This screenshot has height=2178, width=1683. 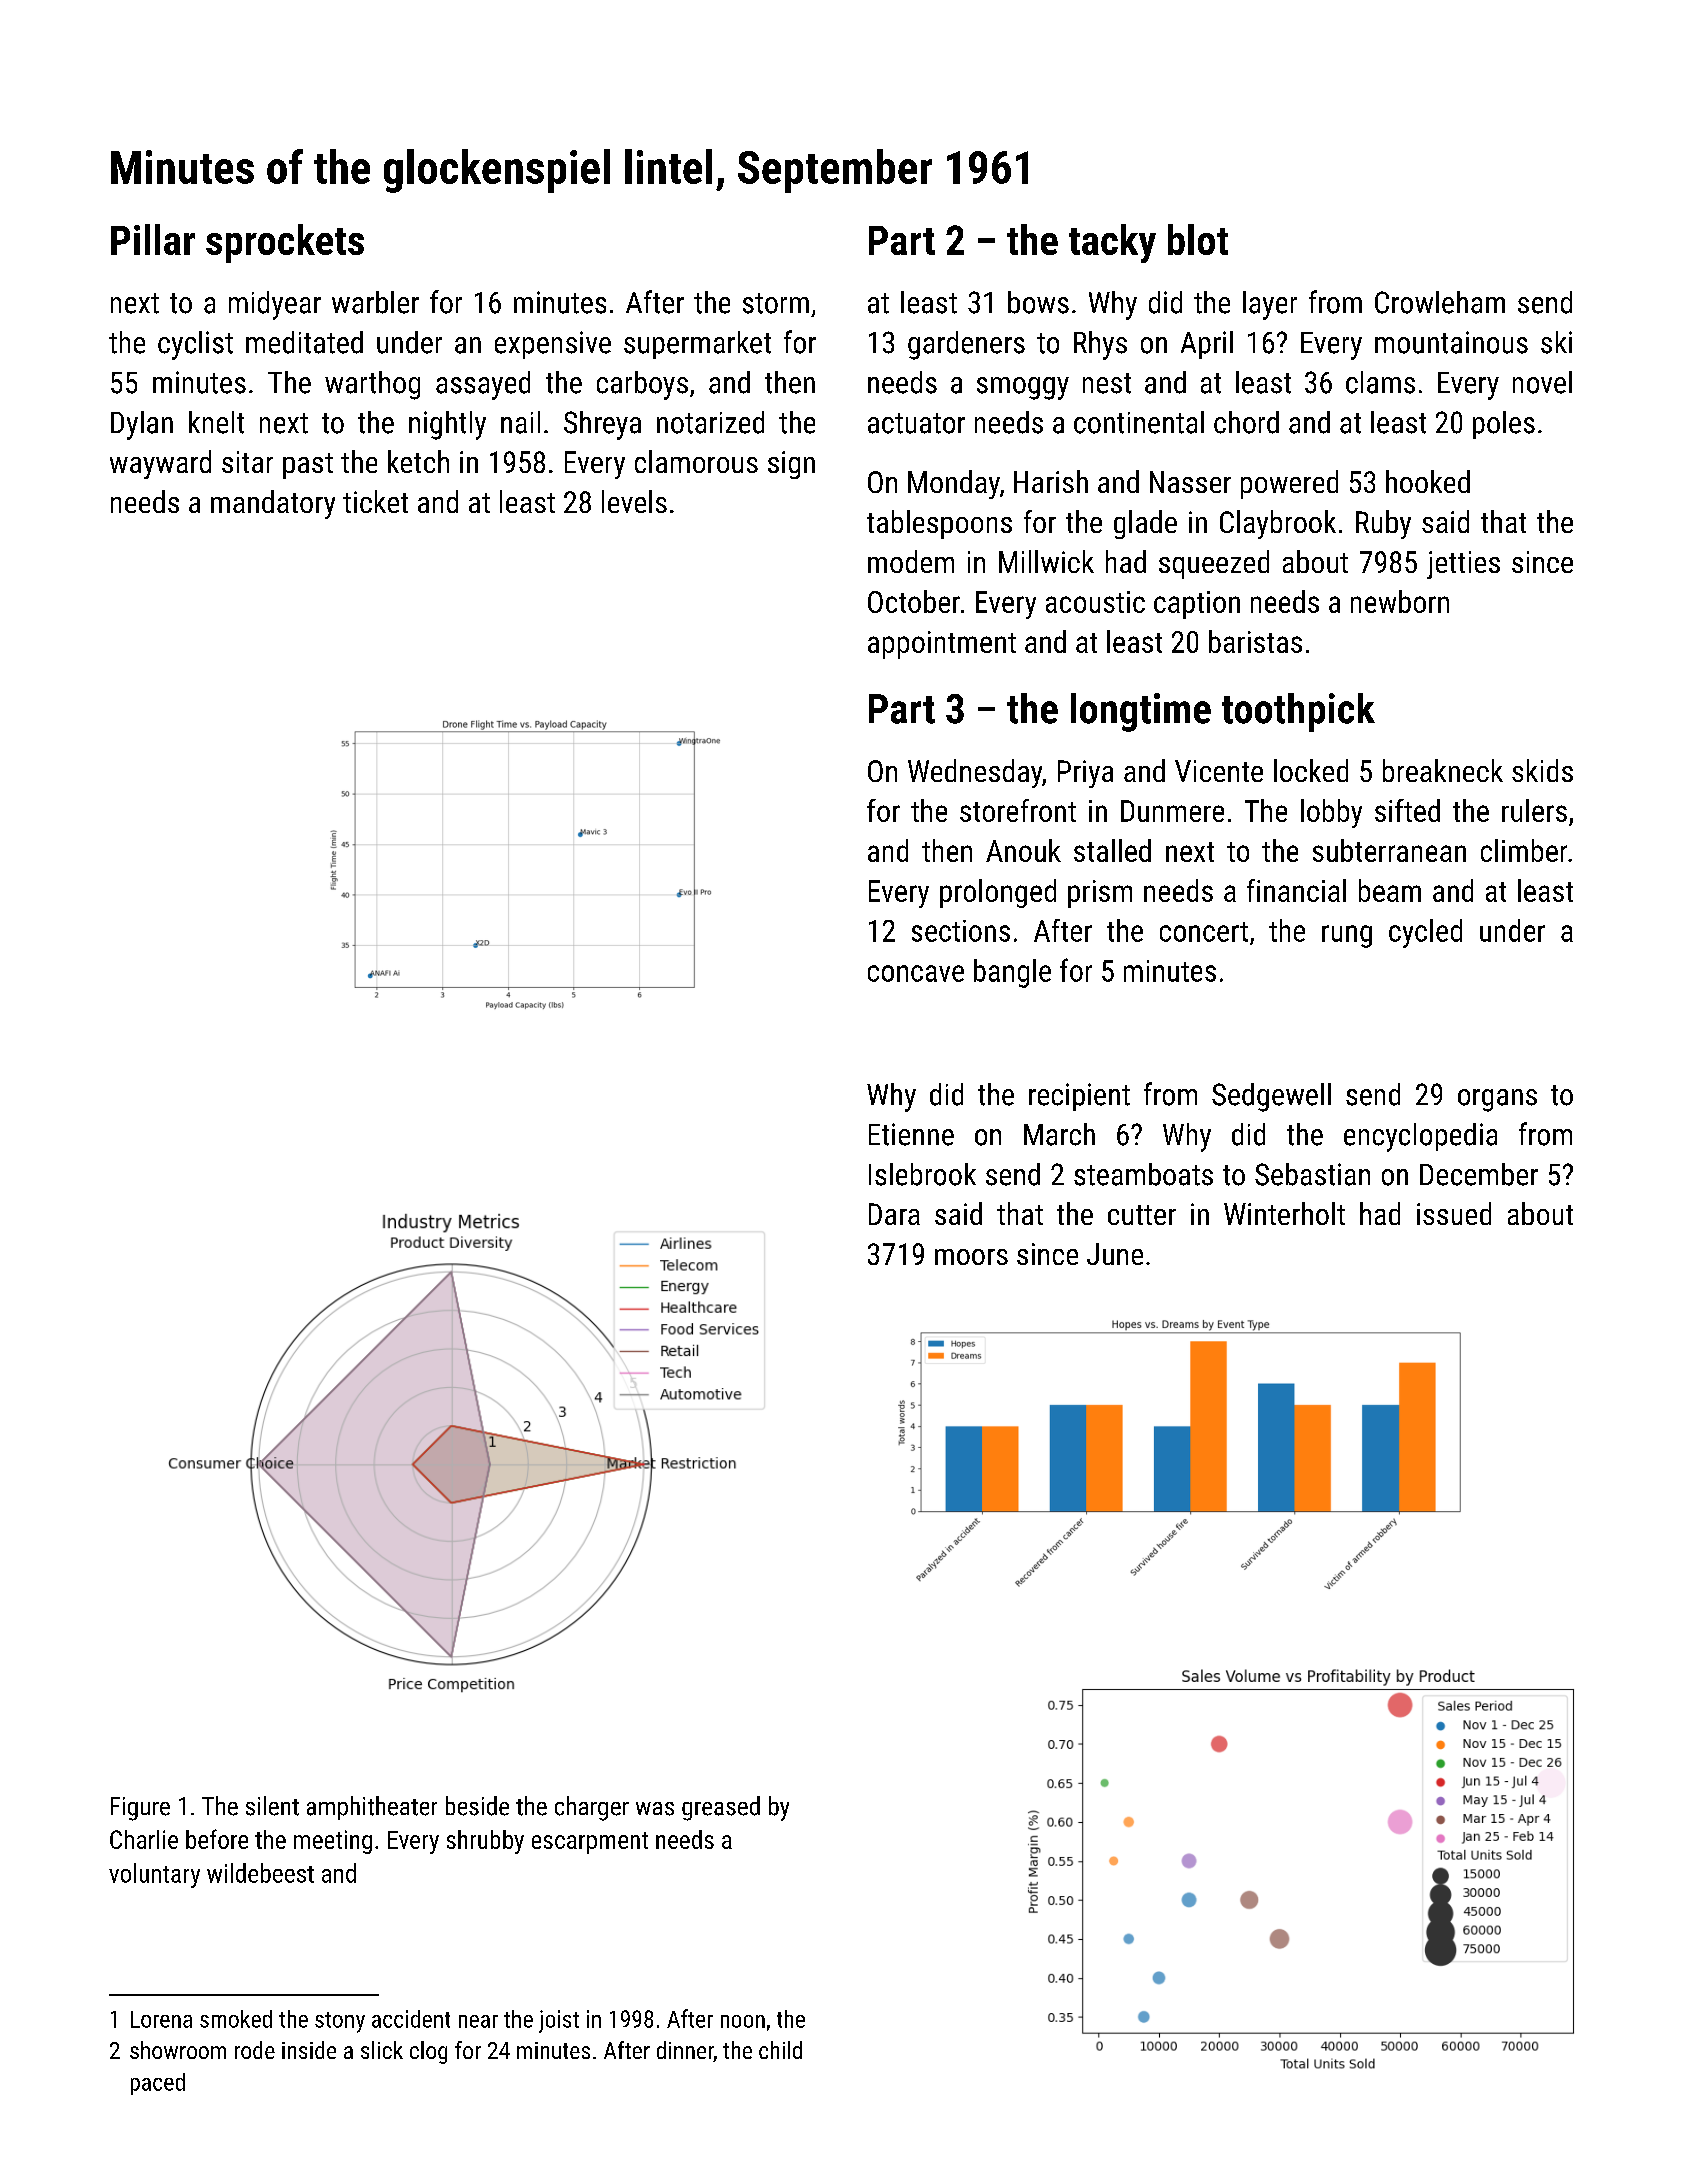 I want to click on concave, so click(x=916, y=973).
